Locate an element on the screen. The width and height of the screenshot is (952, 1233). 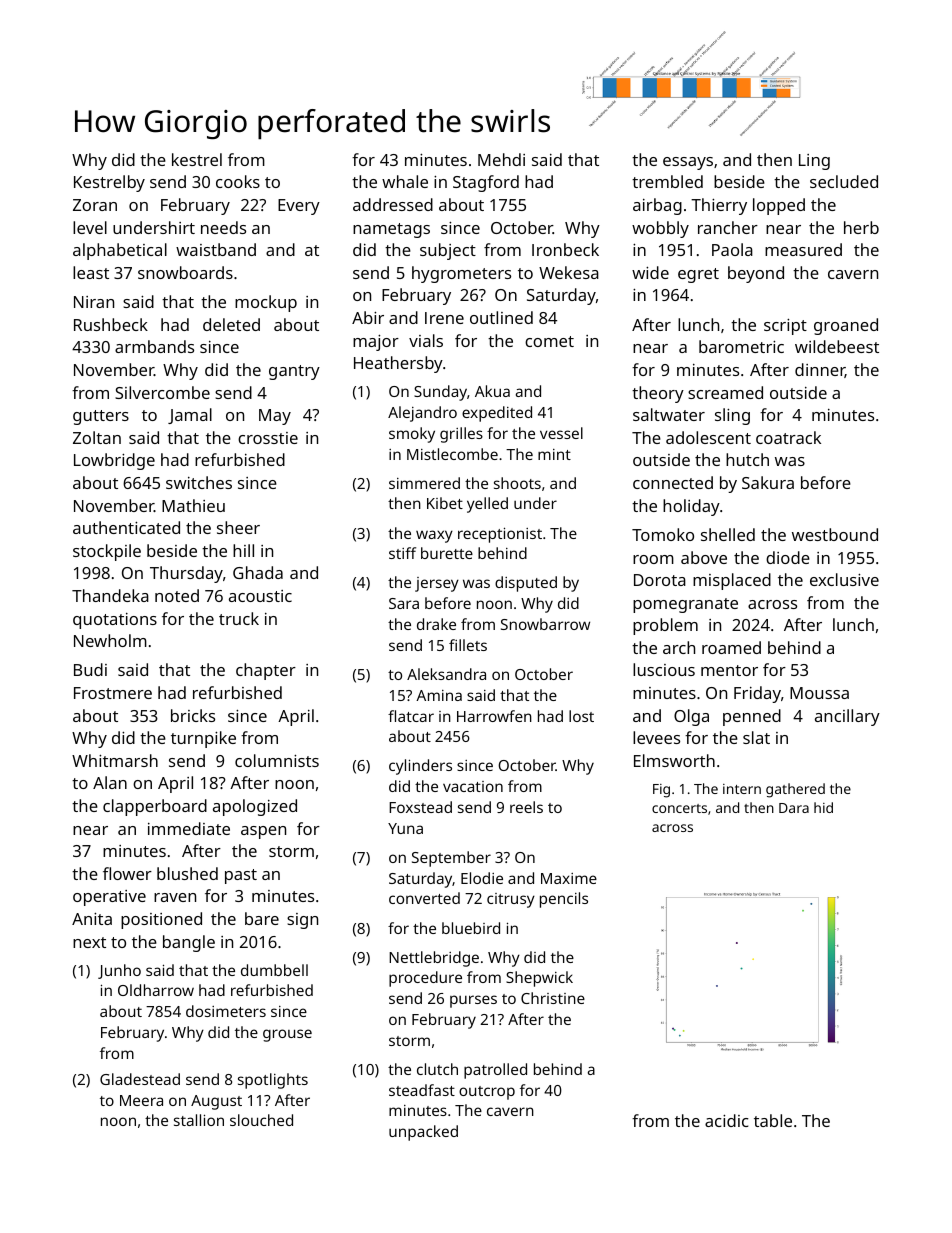
Mehdi is located at coordinates (501, 159).
